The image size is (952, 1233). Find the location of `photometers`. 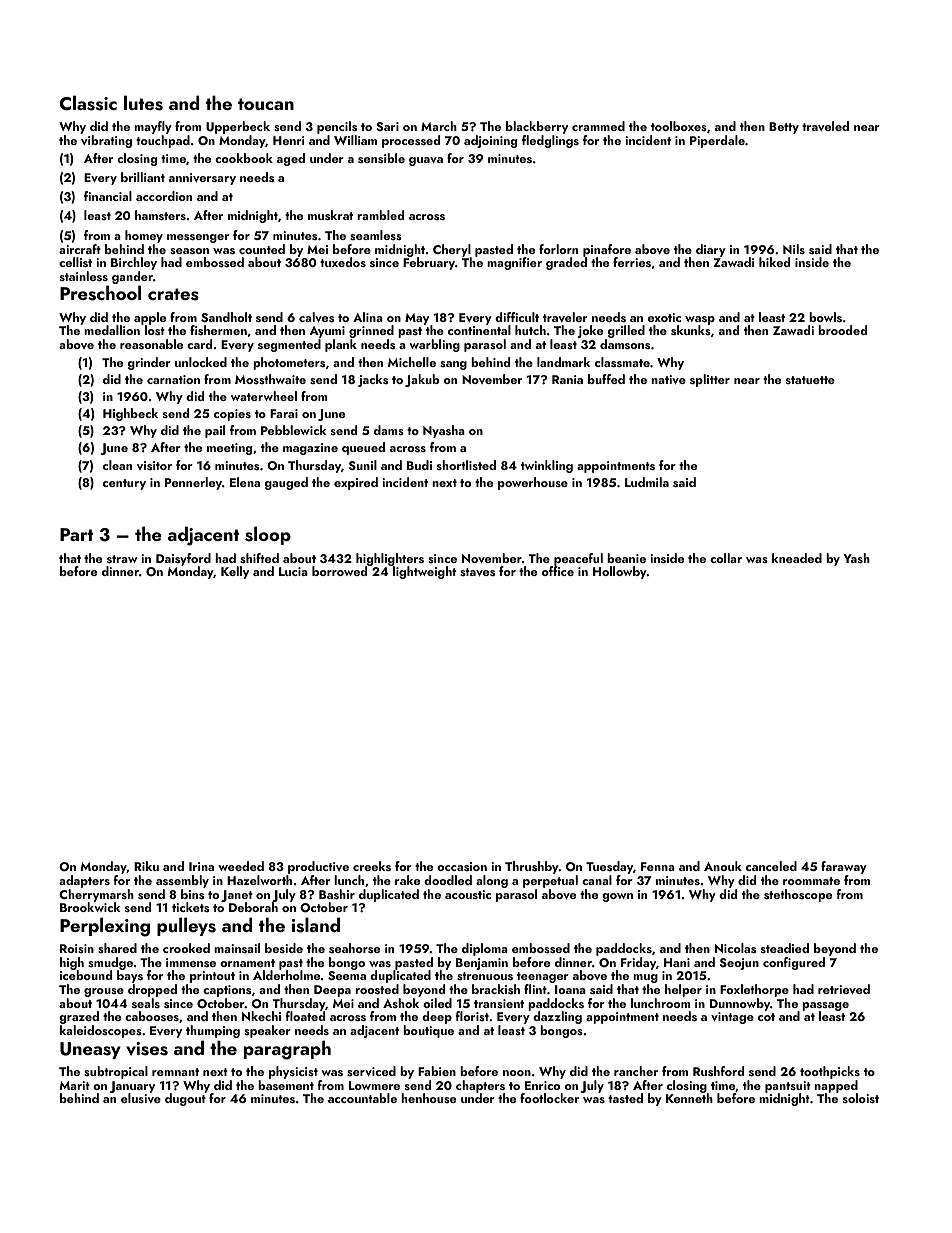

photometers is located at coordinates (289, 363).
